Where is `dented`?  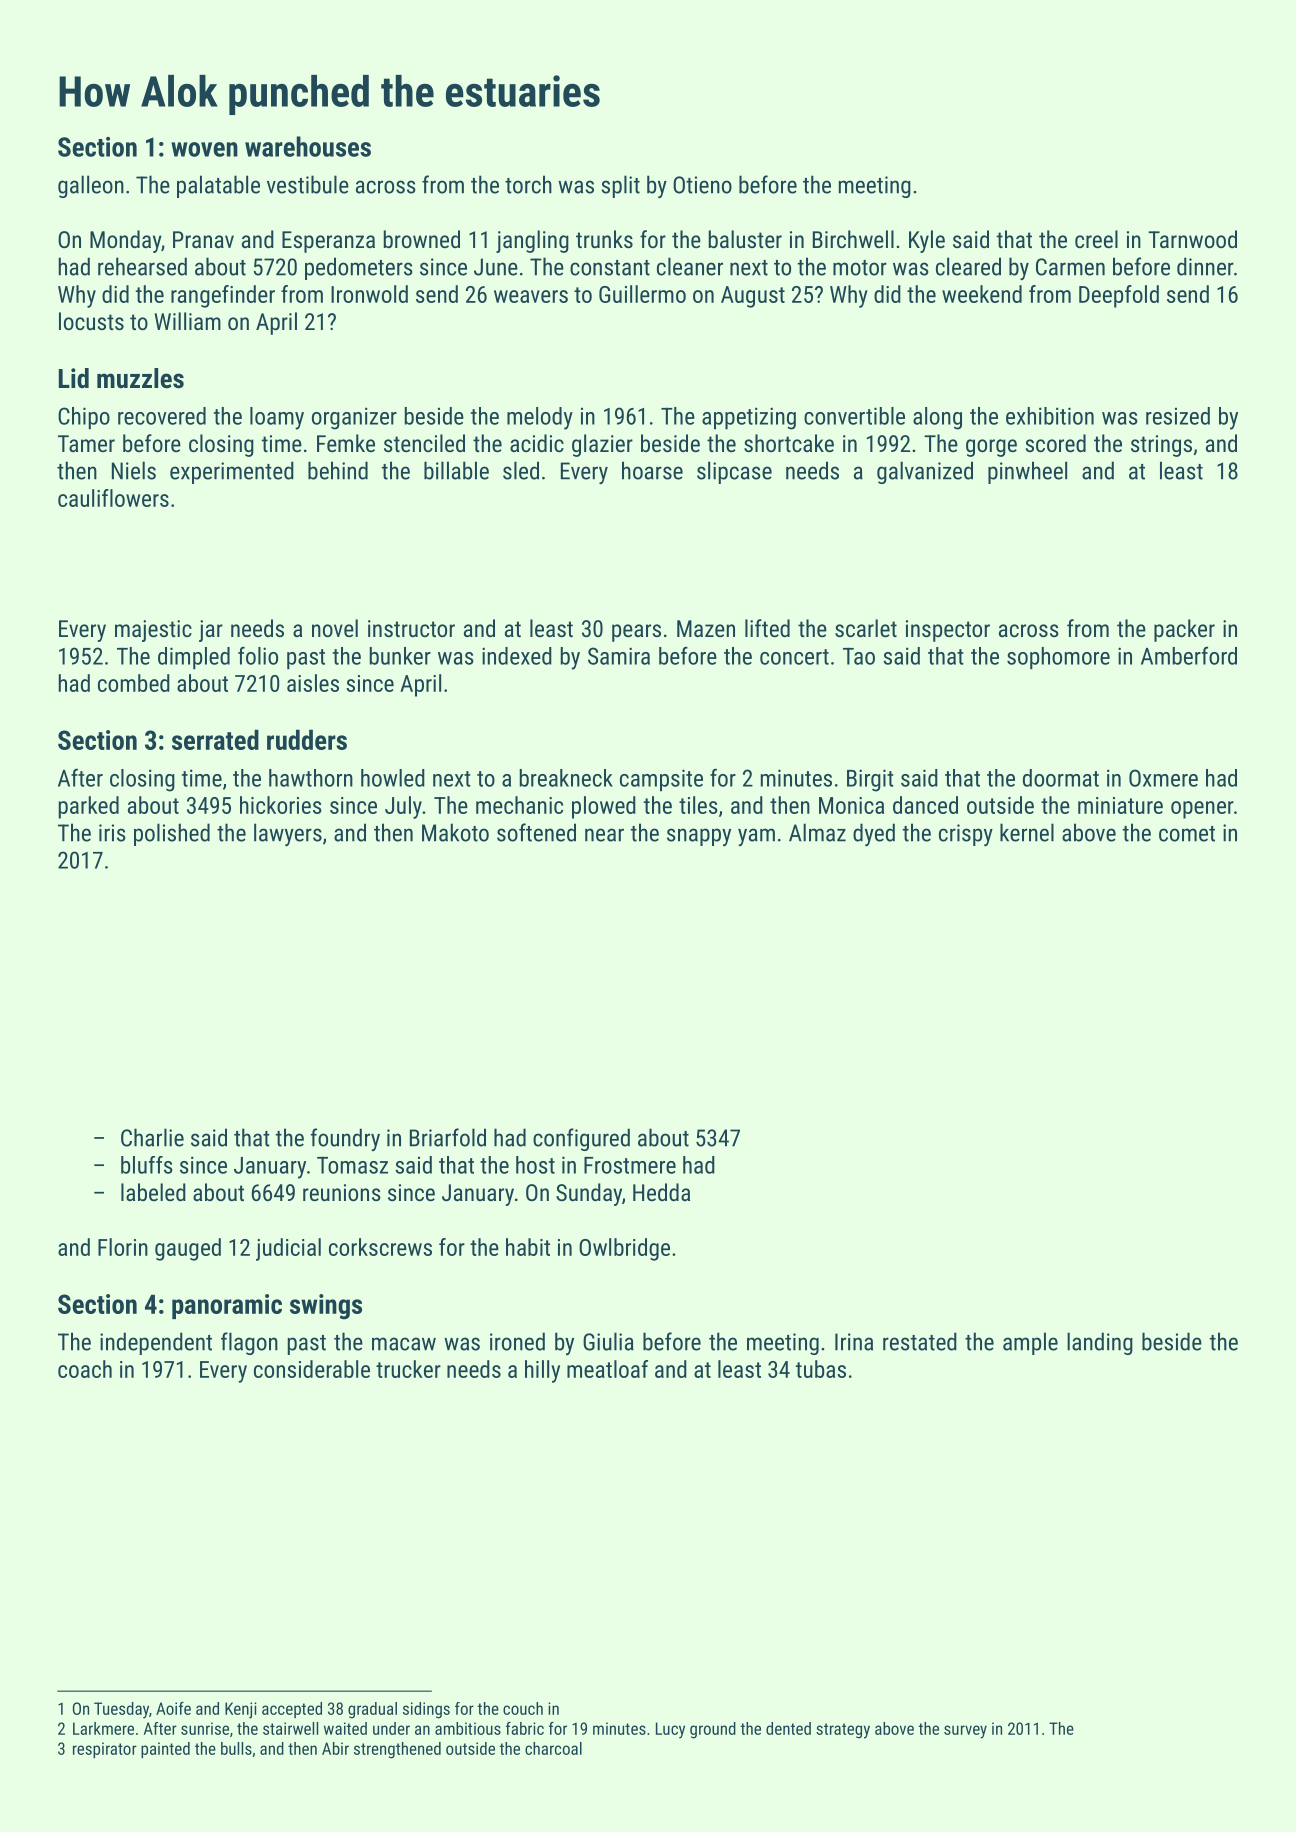 dented is located at coordinates (788, 1728).
